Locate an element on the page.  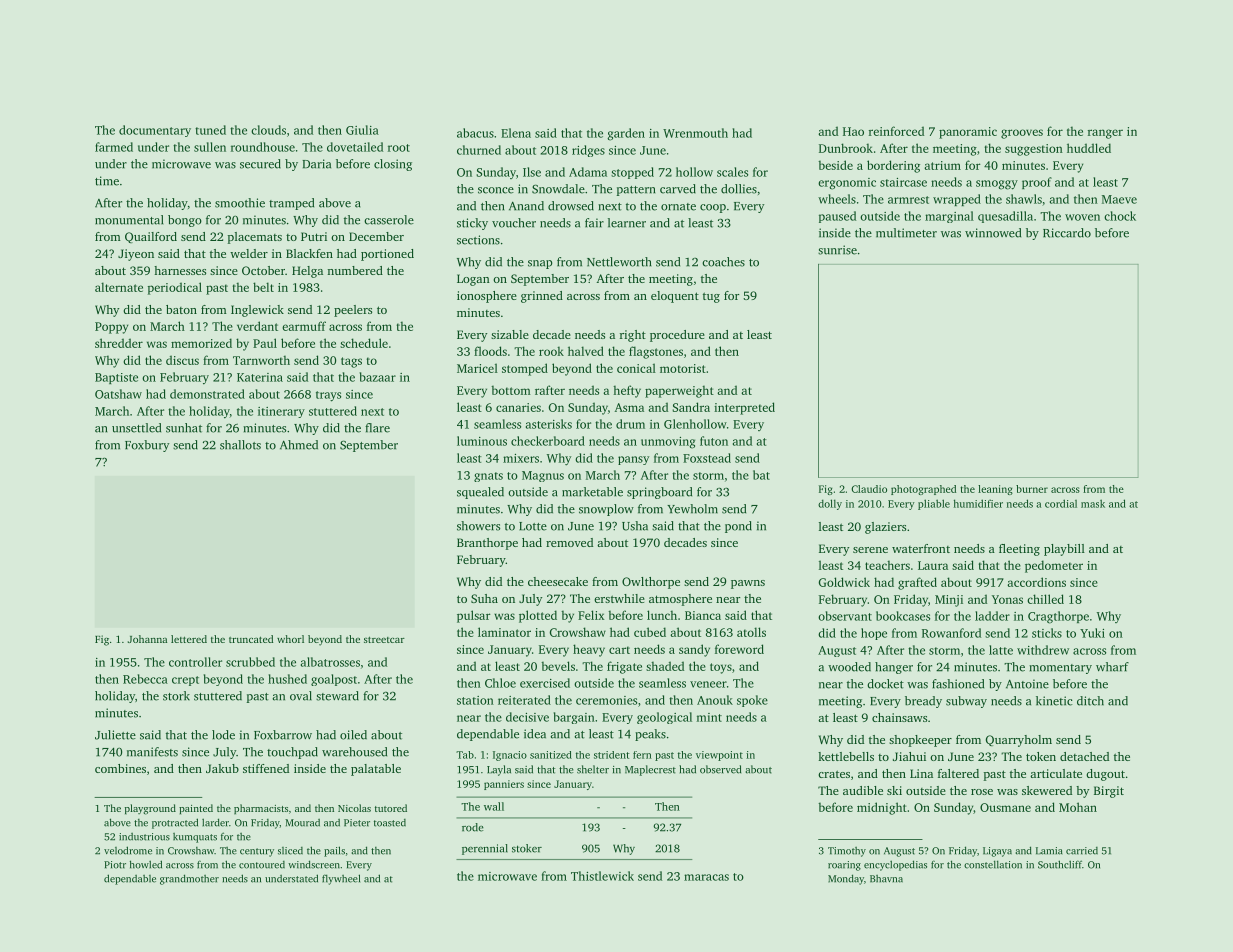
Hao is located at coordinates (853, 131).
